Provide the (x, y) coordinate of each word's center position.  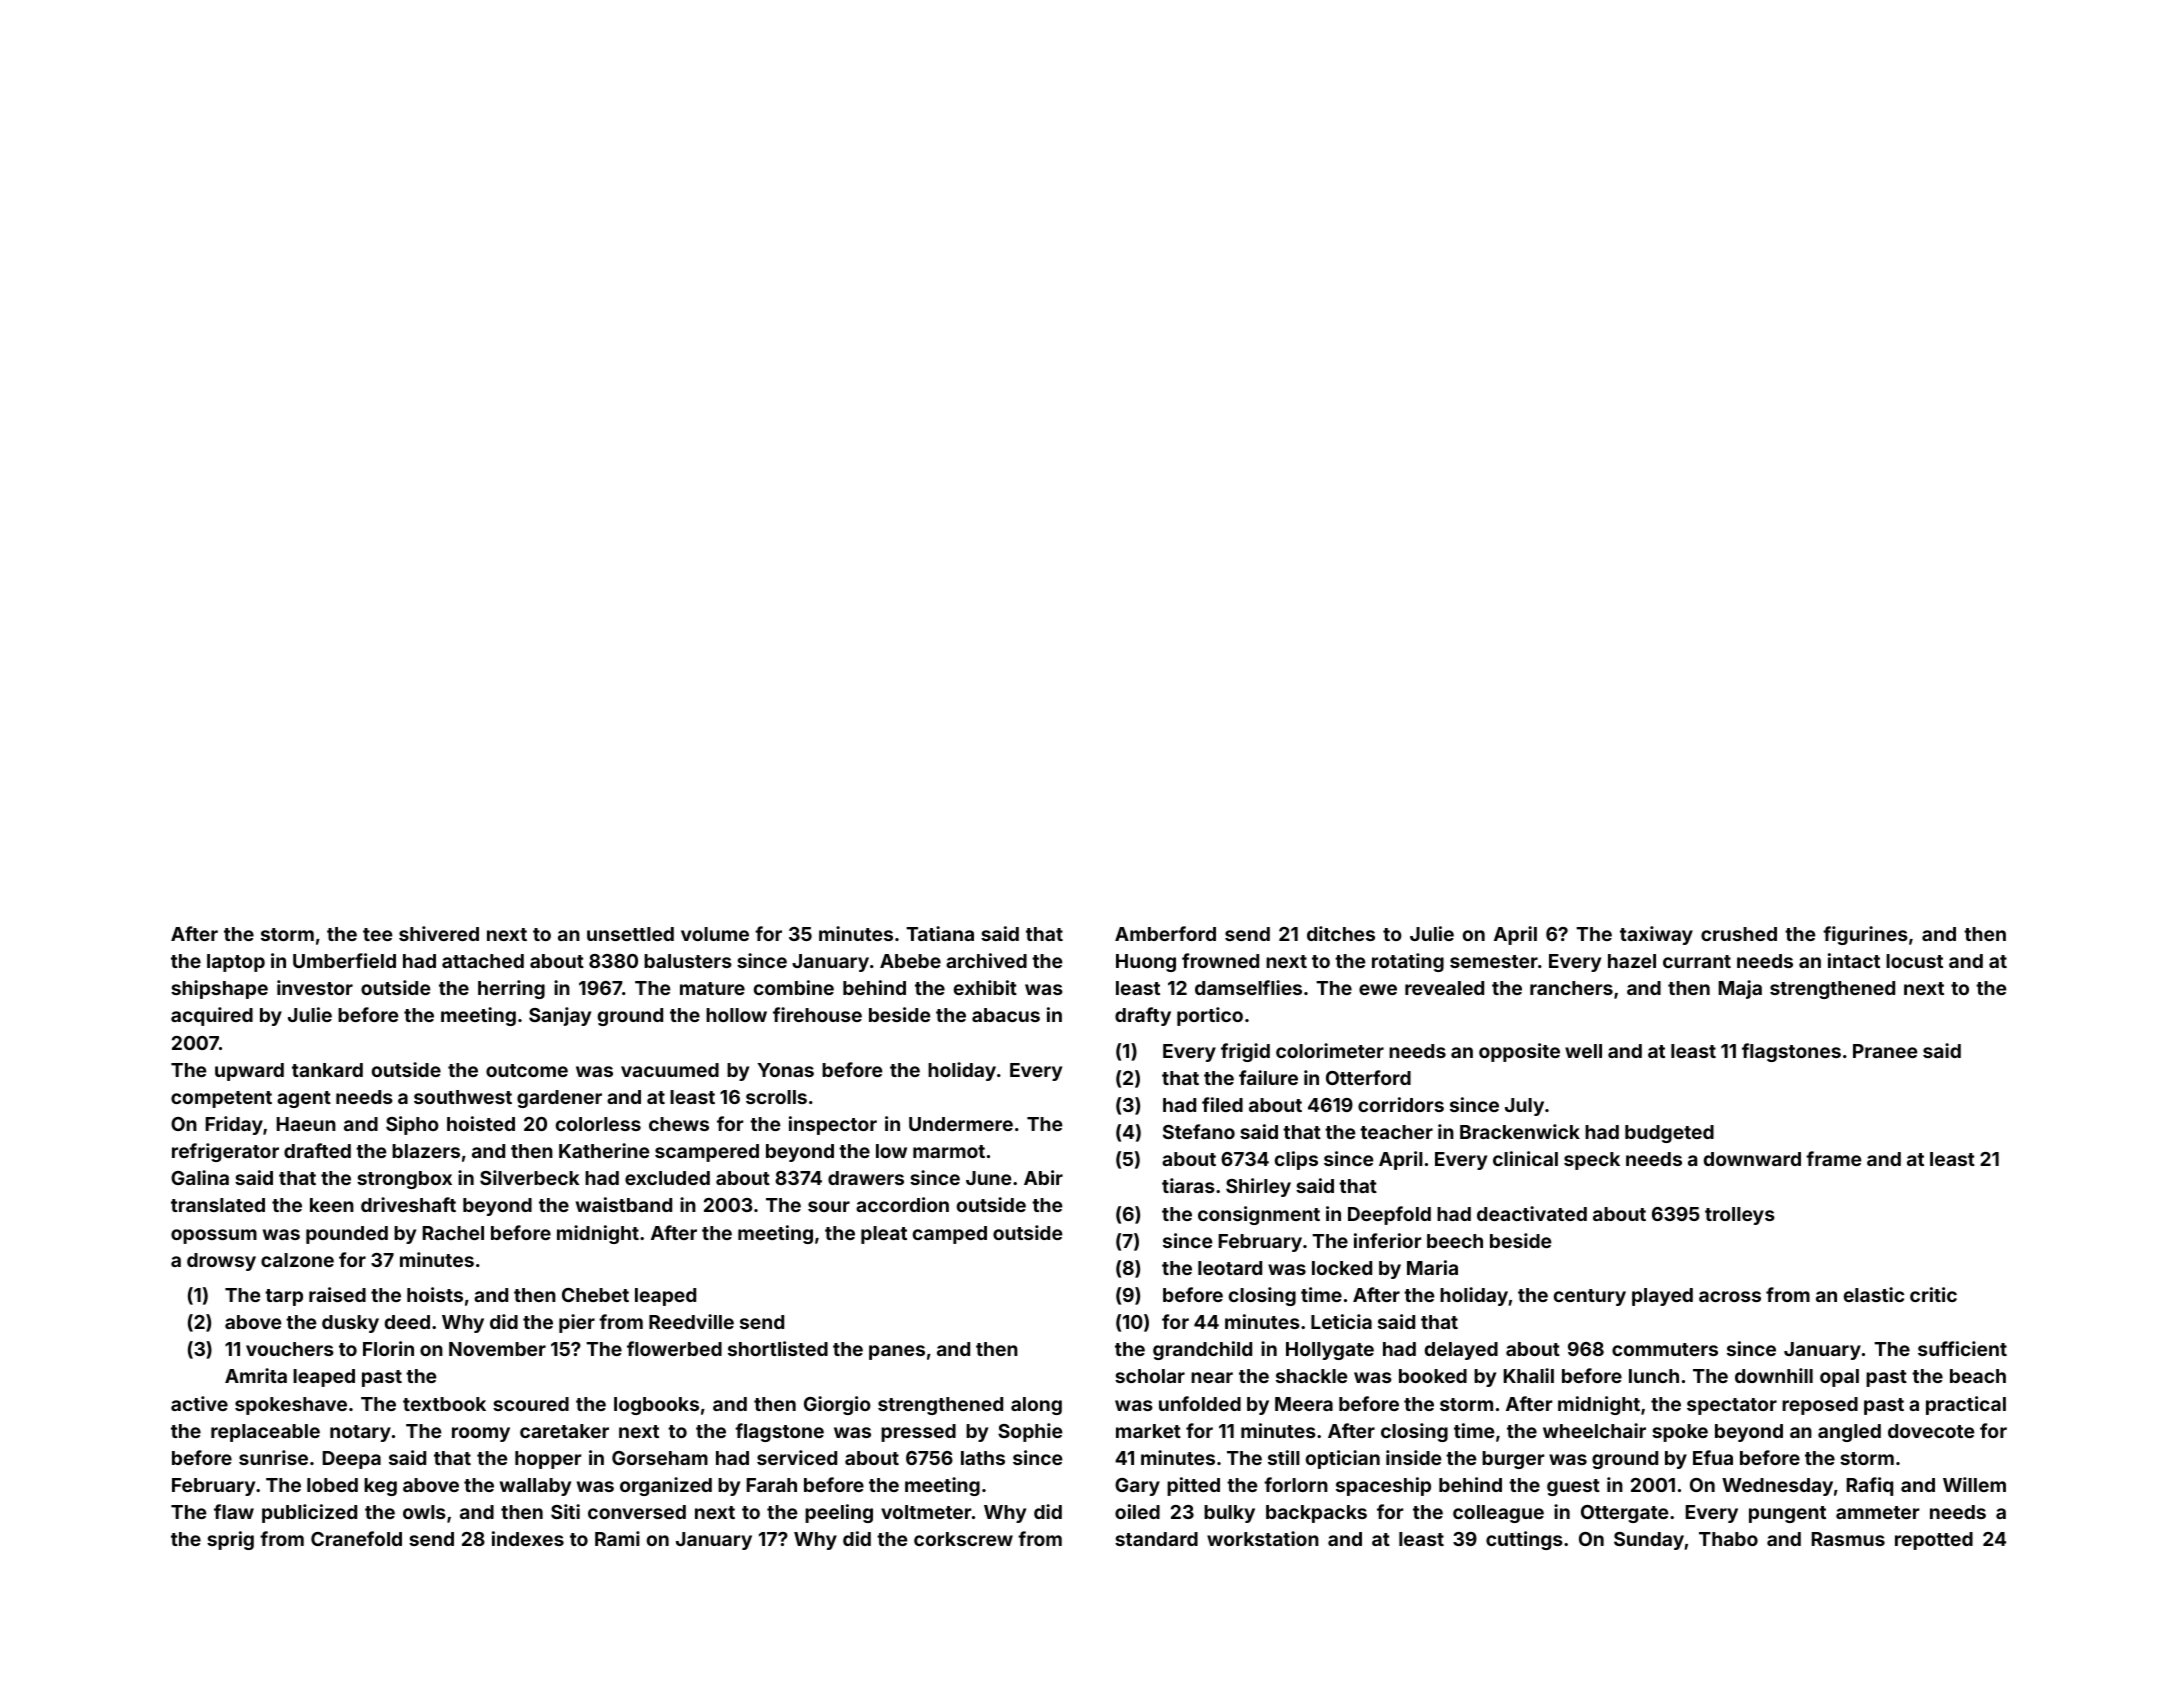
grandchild (1202, 1350)
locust (1914, 961)
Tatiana (940, 933)
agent (304, 1099)
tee (377, 934)
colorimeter (1330, 1050)
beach (1978, 1376)
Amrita (256, 1375)
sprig (230, 1540)
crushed (1739, 934)
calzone (297, 1260)
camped (950, 1235)
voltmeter (926, 1512)
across (1730, 1296)
